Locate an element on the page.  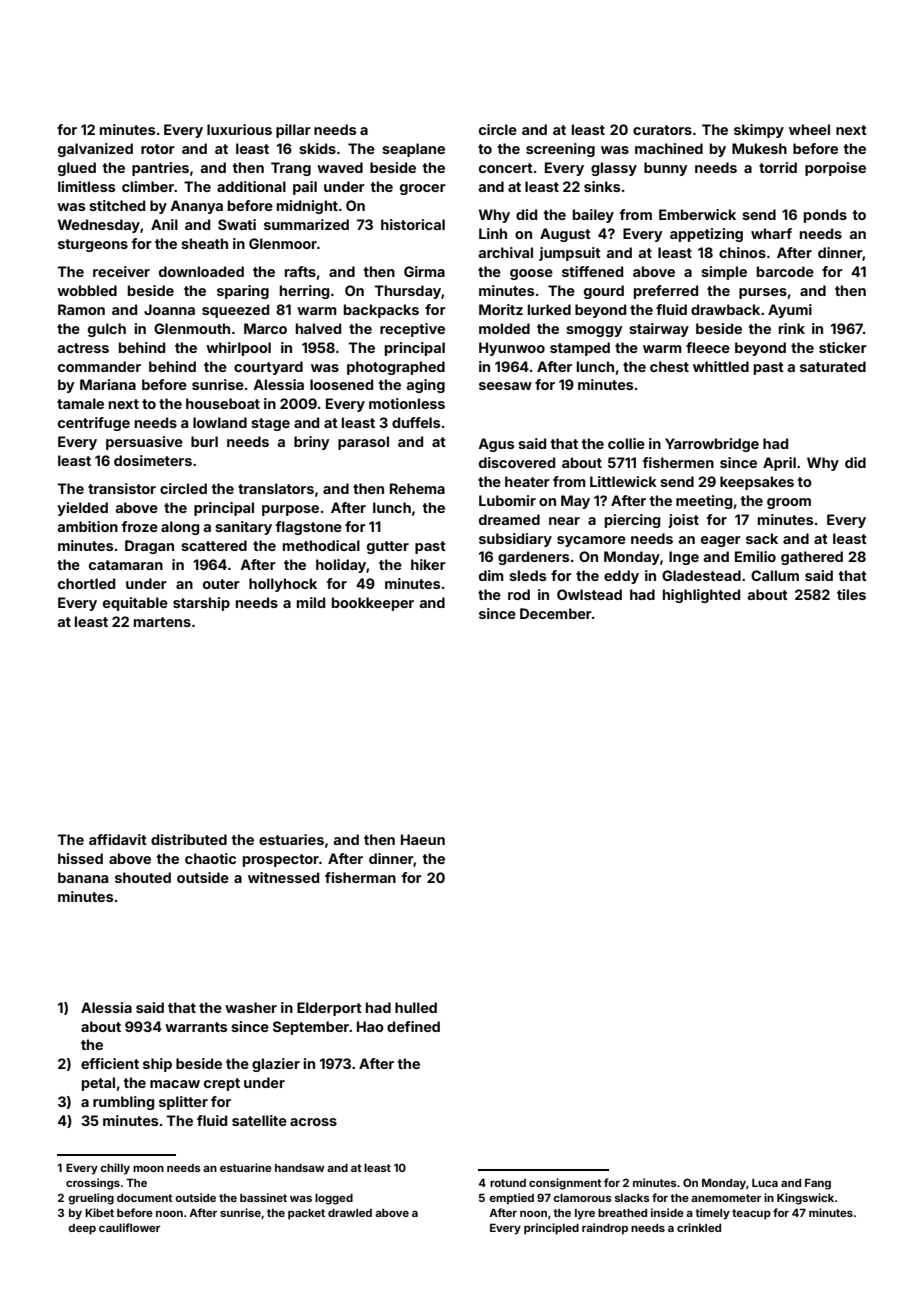
highlighted is located at coordinates (701, 596).
